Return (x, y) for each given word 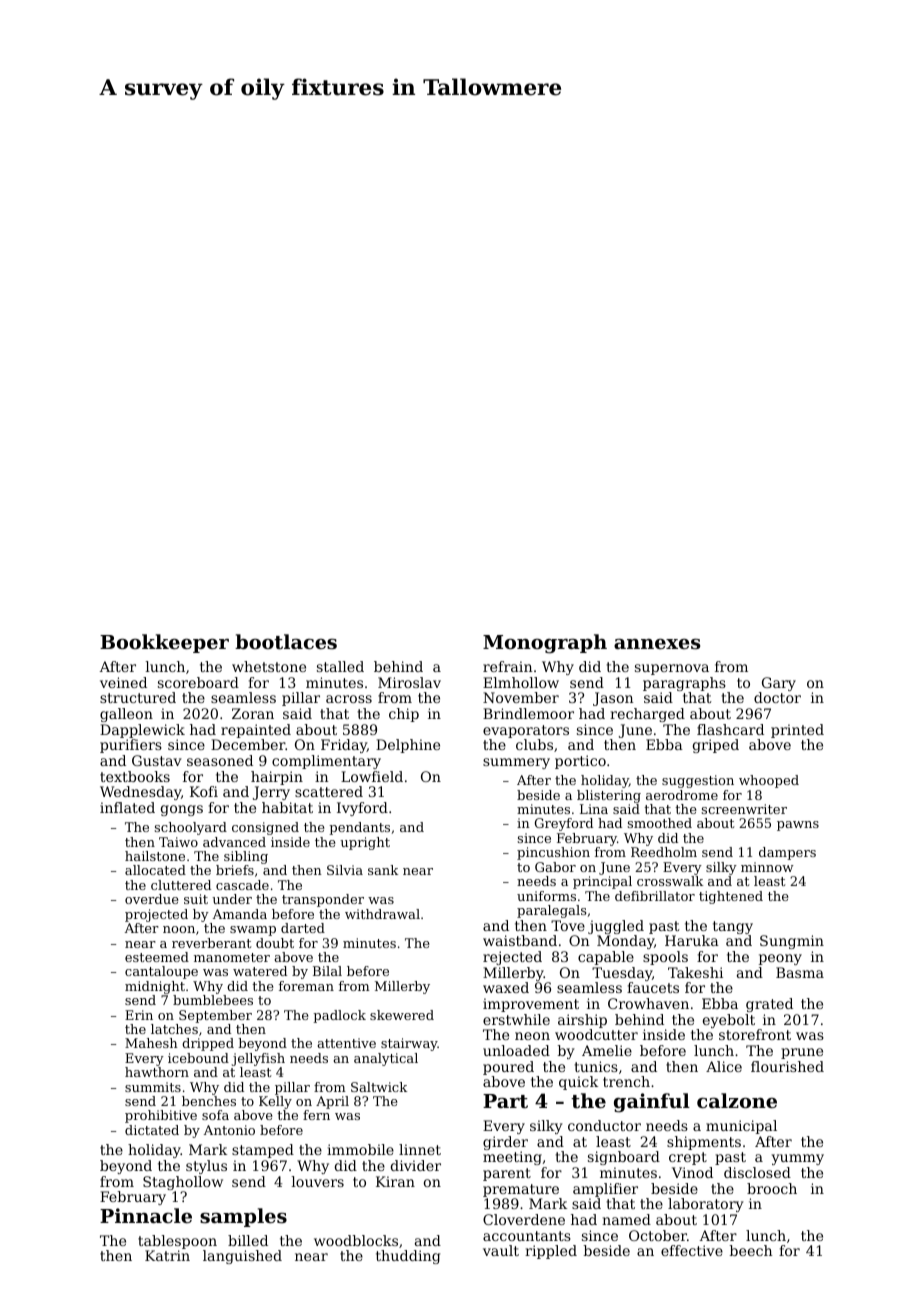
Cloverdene (524, 1219)
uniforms (546, 896)
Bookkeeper (164, 643)
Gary (779, 684)
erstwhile (516, 1019)
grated (769, 1005)
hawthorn (157, 1072)
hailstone (155, 856)
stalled (340, 666)
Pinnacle (146, 1215)
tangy (733, 927)
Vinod (692, 1172)
